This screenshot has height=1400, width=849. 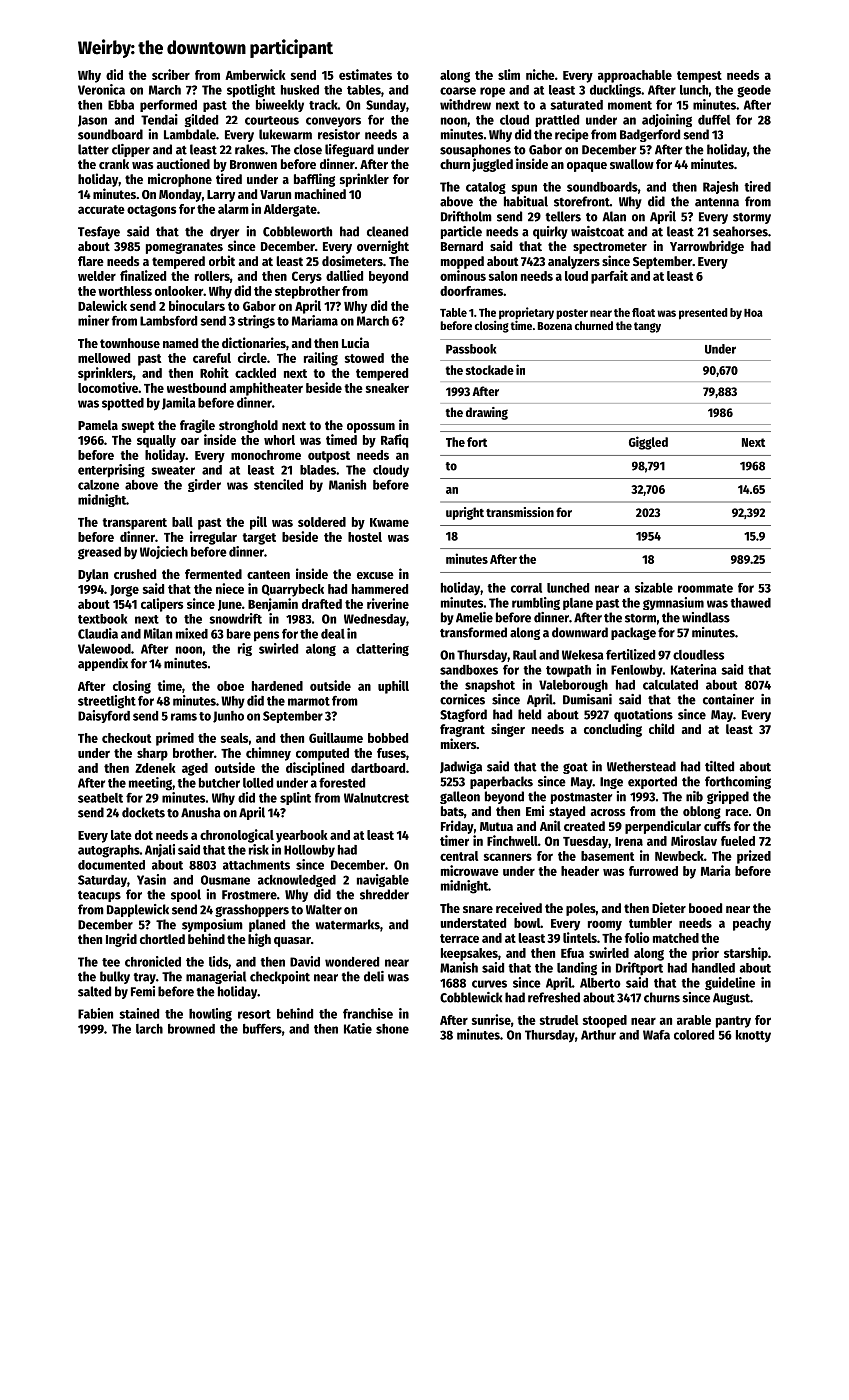 What do you see at coordinates (471, 997) in the screenshot?
I see `Cobblewick` at bounding box center [471, 997].
